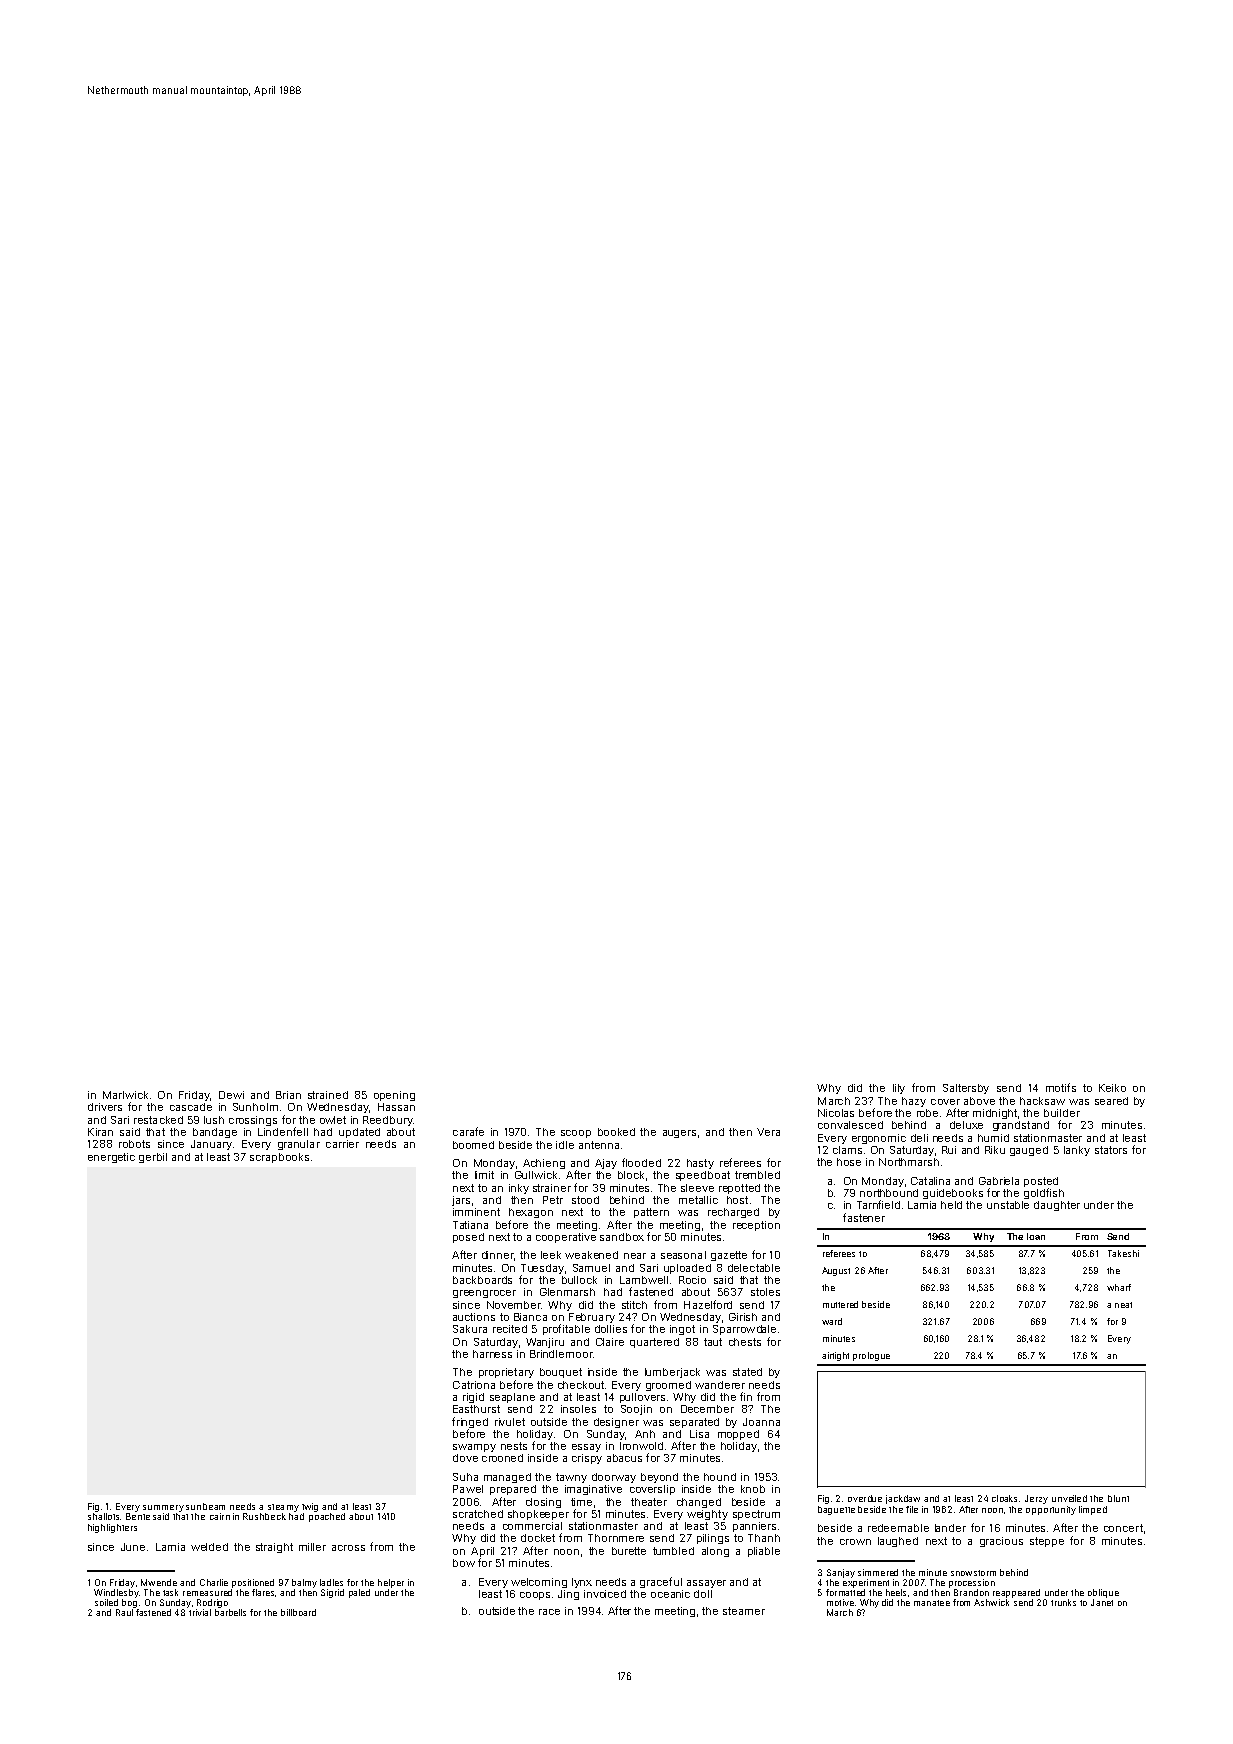  Describe the element at coordinates (899, 1089) in the screenshot. I see `lily` at that location.
